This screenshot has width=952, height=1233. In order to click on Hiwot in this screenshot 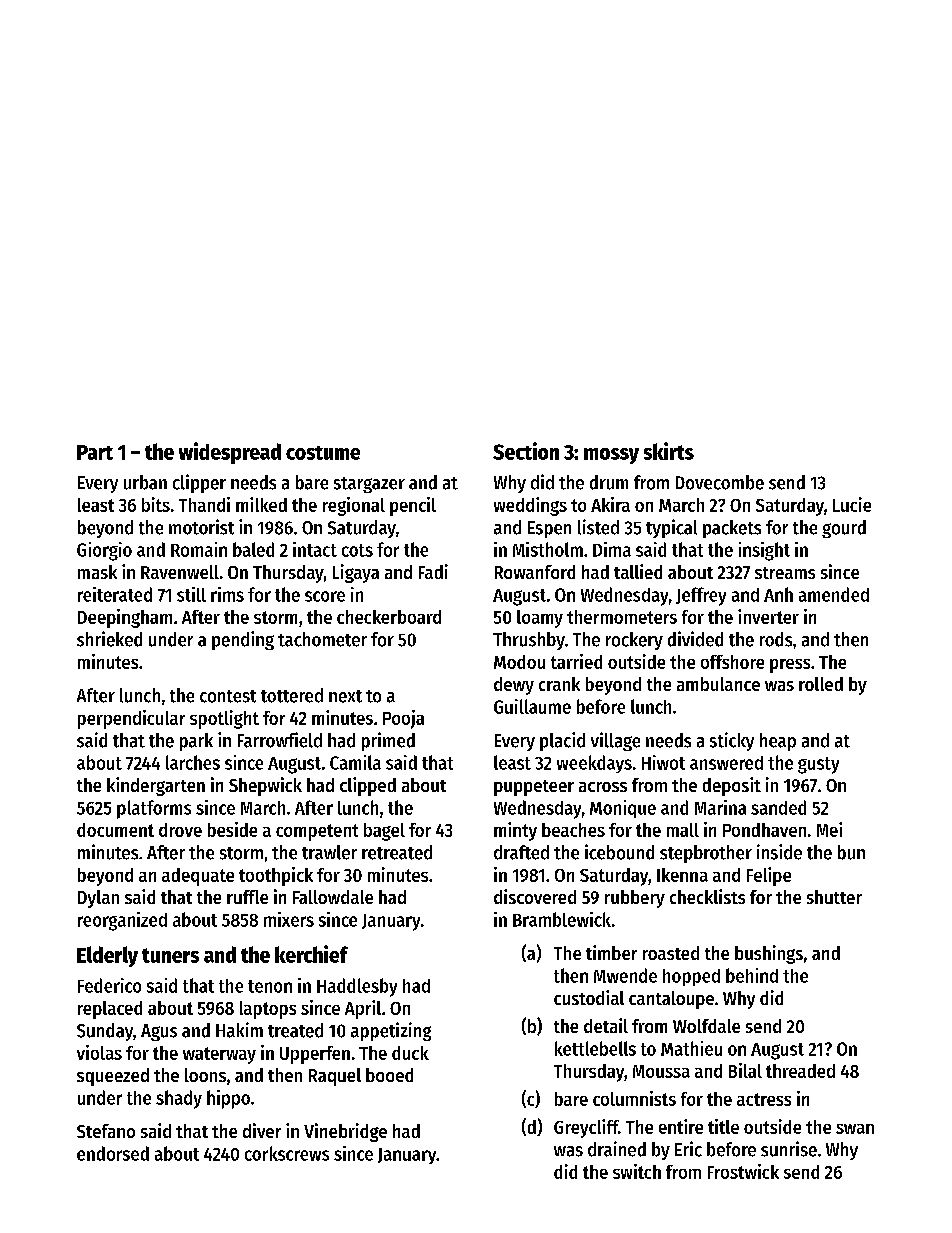, I will do `click(663, 762)`.
